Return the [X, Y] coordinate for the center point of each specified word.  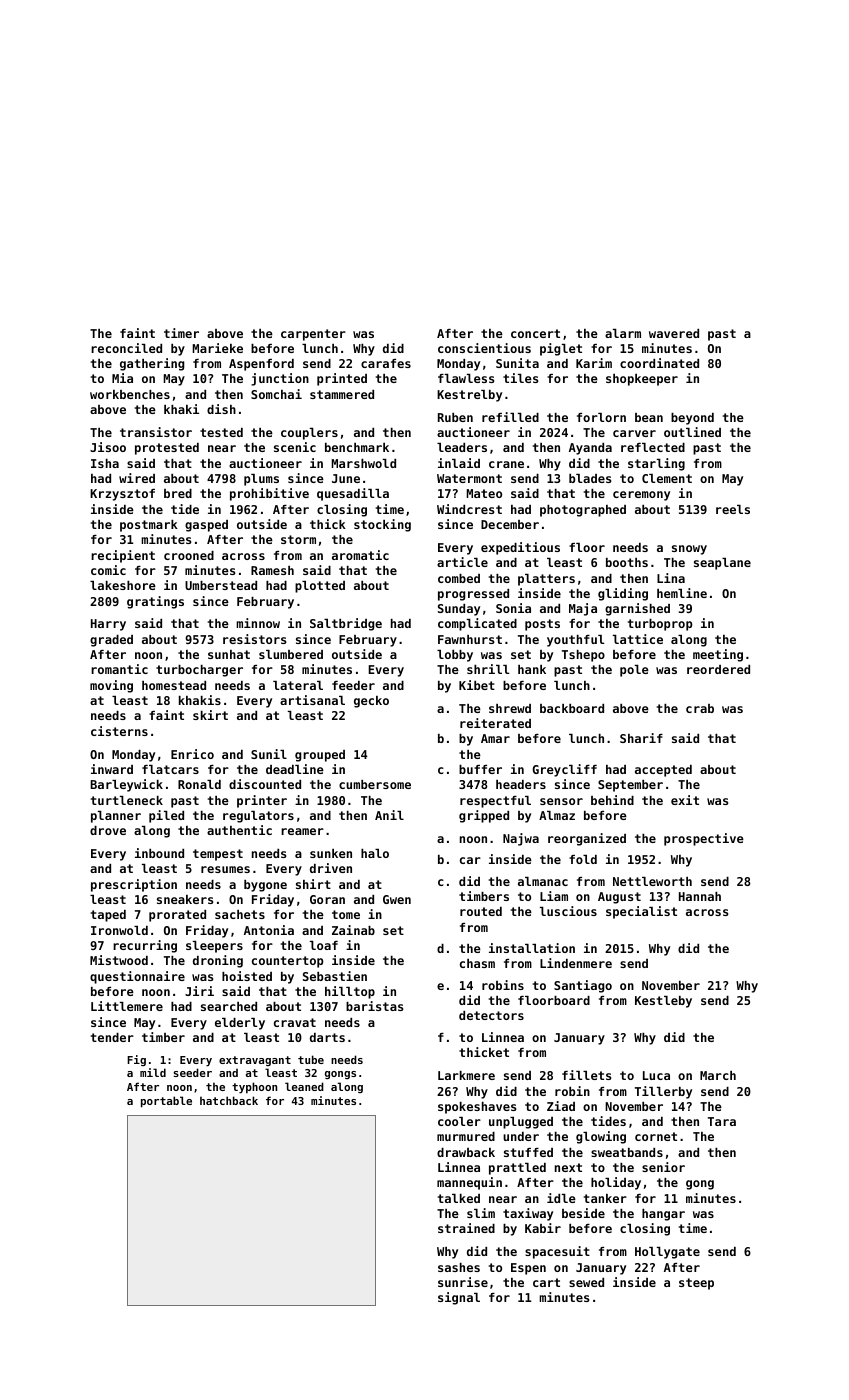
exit [685, 800]
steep [696, 1284]
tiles [521, 378]
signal [459, 1298]
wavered [674, 333]
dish [221, 409]
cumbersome [375, 784]
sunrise [463, 1282]
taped [108, 916]
